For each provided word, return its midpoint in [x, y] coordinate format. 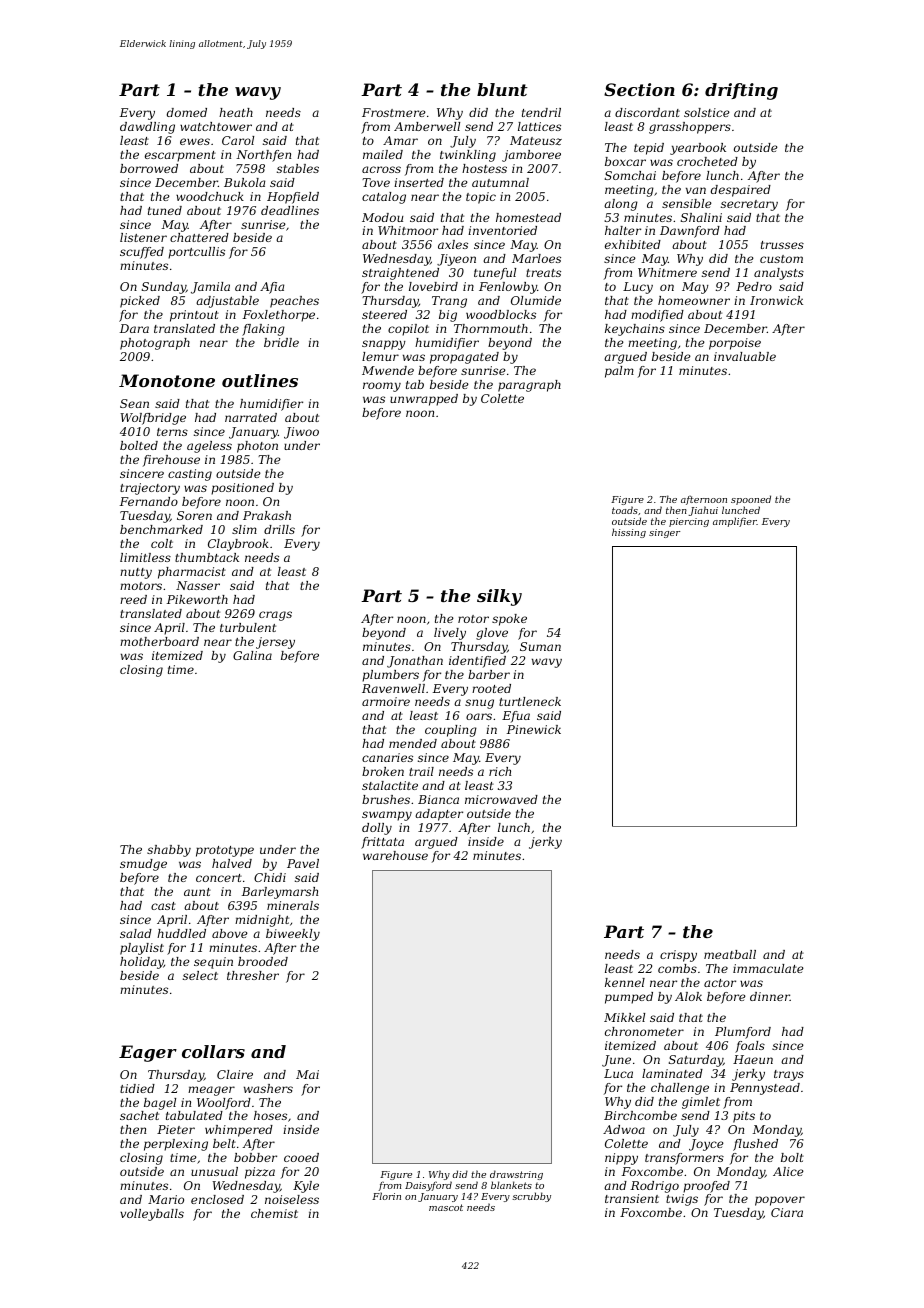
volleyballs [152, 1215]
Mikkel [624, 1017]
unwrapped [424, 400]
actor [720, 983]
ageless [209, 447]
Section [639, 89]
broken [383, 771]
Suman [540, 646]
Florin [386, 1196]
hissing [629, 533]
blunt [502, 89]
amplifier [735, 522]
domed [187, 112]
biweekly [293, 935]
